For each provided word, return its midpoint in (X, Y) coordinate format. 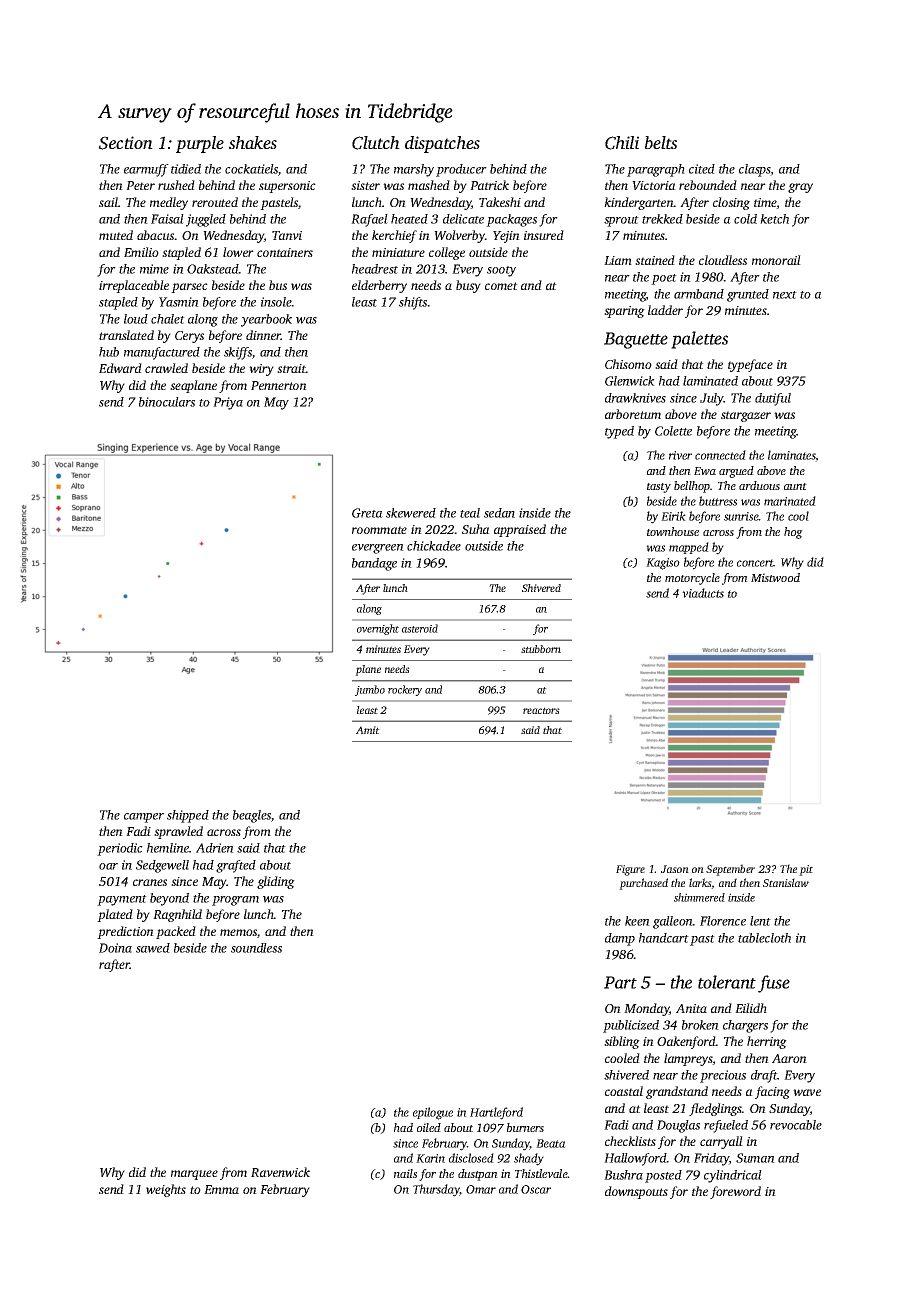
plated (115, 915)
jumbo (370, 690)
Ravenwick (280, 1172)
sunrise (741, 516)
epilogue (433, 1113)
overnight (378, 629)
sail (108, 202)
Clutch (376, 143)
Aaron (789, 1058)
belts (661, 142)
